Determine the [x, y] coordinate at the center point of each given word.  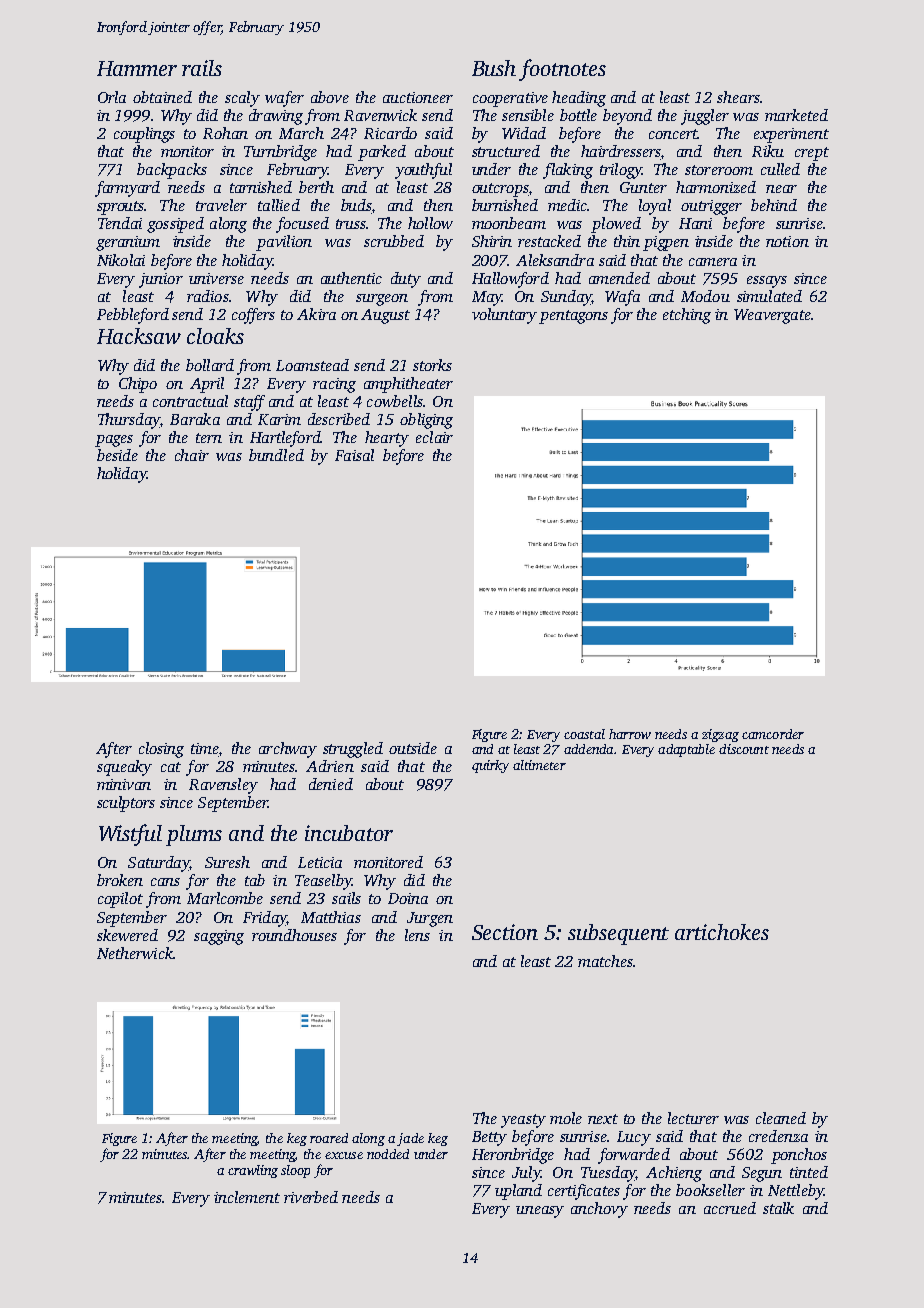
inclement [247, 1197]
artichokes [722, 932]
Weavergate [772, 316]
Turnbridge [280, 153]
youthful [423, 171]
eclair [434, 437]
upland [518, 1192]
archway [288, 750]
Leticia [320, 862]
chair [192, 455]
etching [687, 316]
